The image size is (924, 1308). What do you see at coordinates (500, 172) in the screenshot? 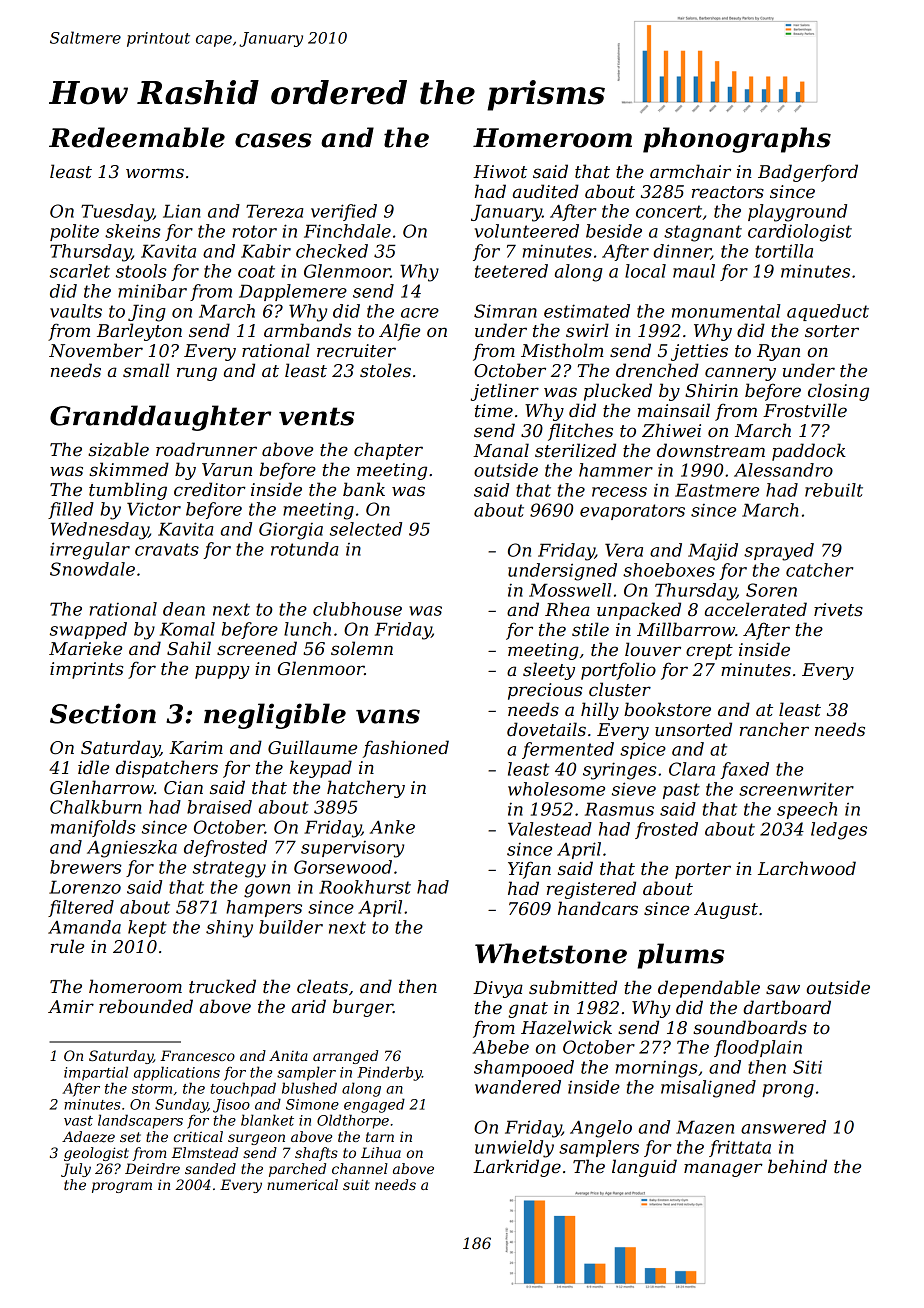
I see `Hiwot` at bounding box center [500, 172].
